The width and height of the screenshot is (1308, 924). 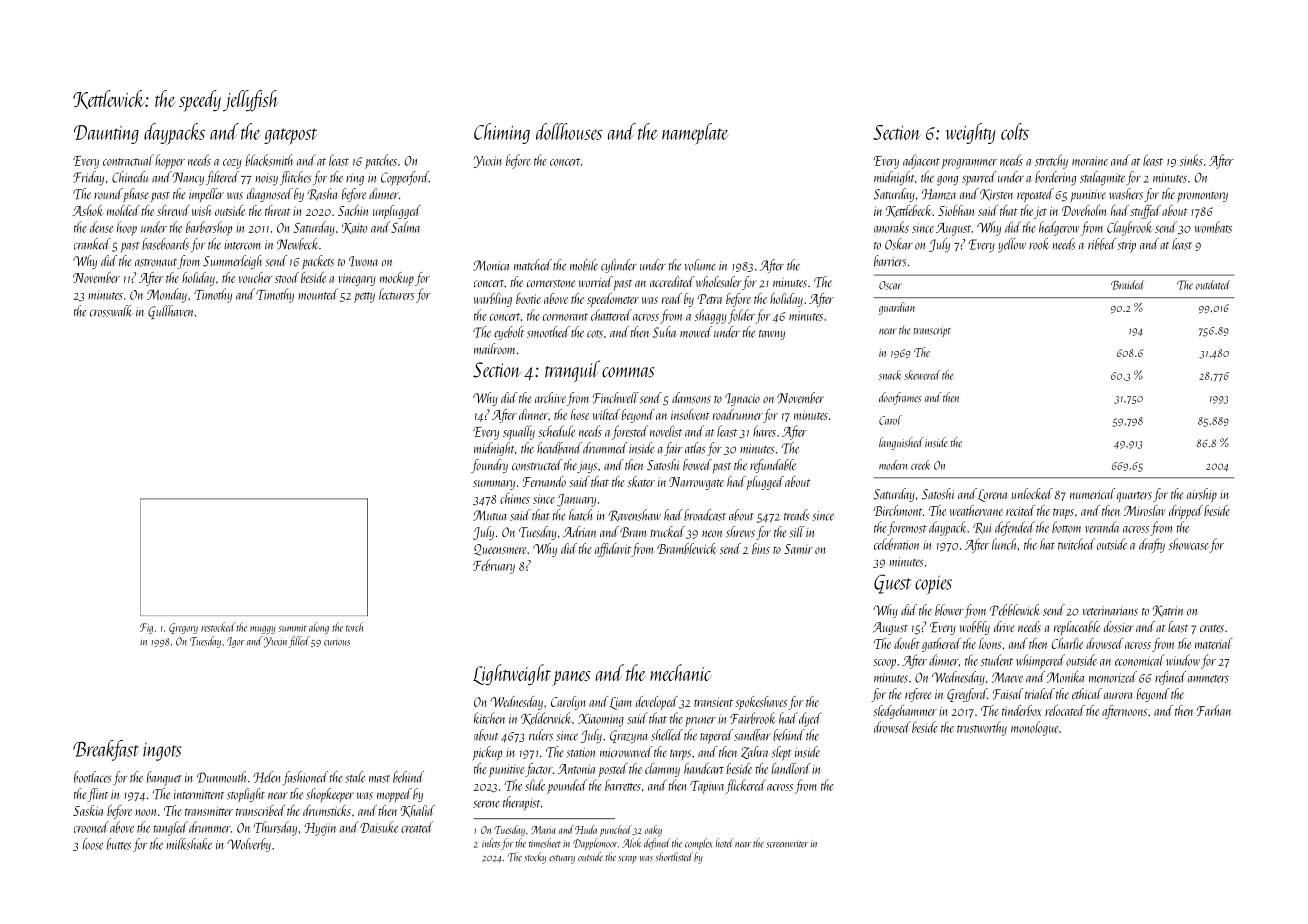 I want to click on bowed, so click(x=697, y=464).
